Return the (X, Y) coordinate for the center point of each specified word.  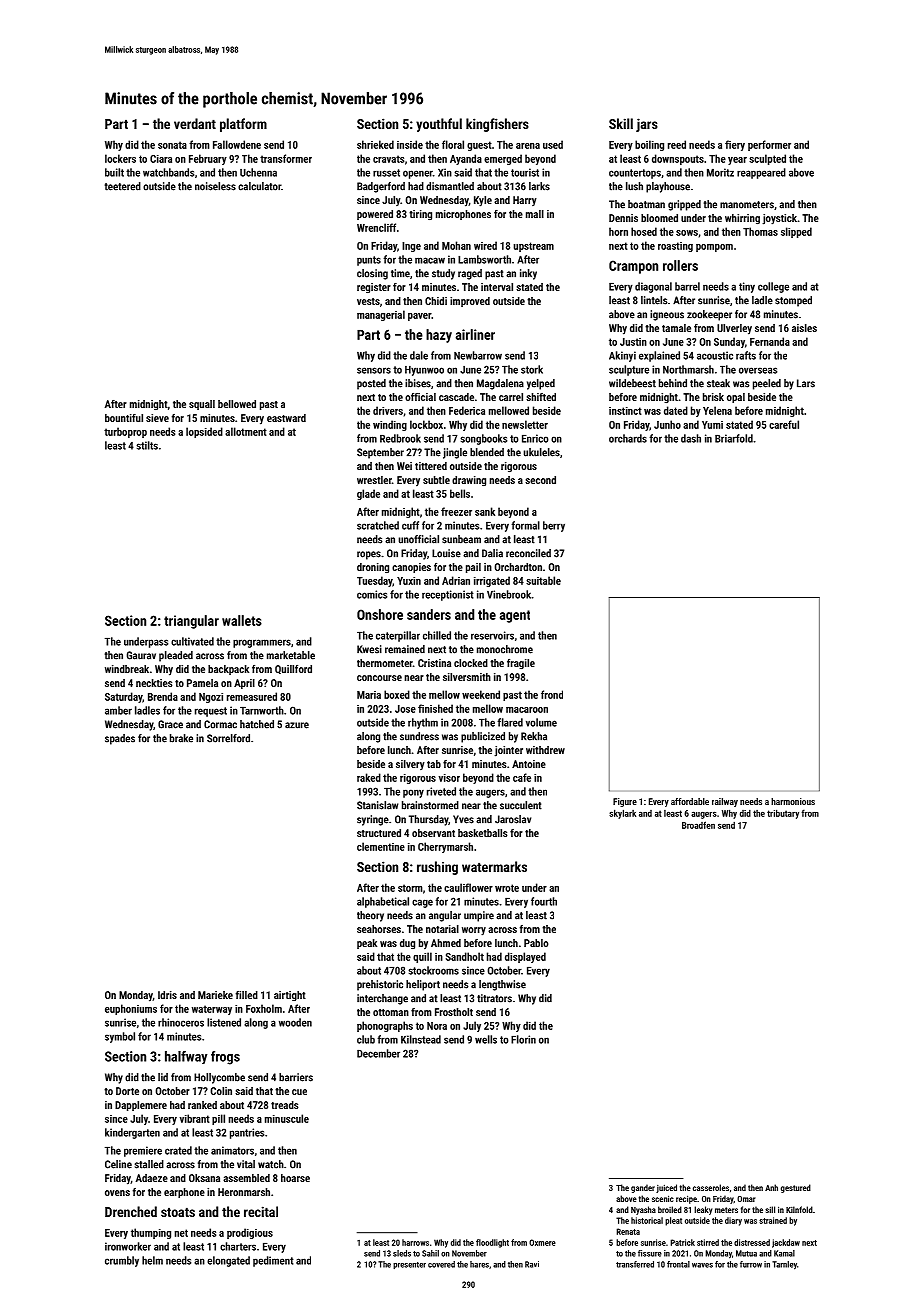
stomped (793, 301)
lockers (120, 158)
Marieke (215, 995)
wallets (242, 620)
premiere (143, 1151)
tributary (783, 814)
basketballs (483, 833)
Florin (523, 1039)
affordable (690, 801)
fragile (521, 664)
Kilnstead (421, 1039)
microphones (463, 215)
